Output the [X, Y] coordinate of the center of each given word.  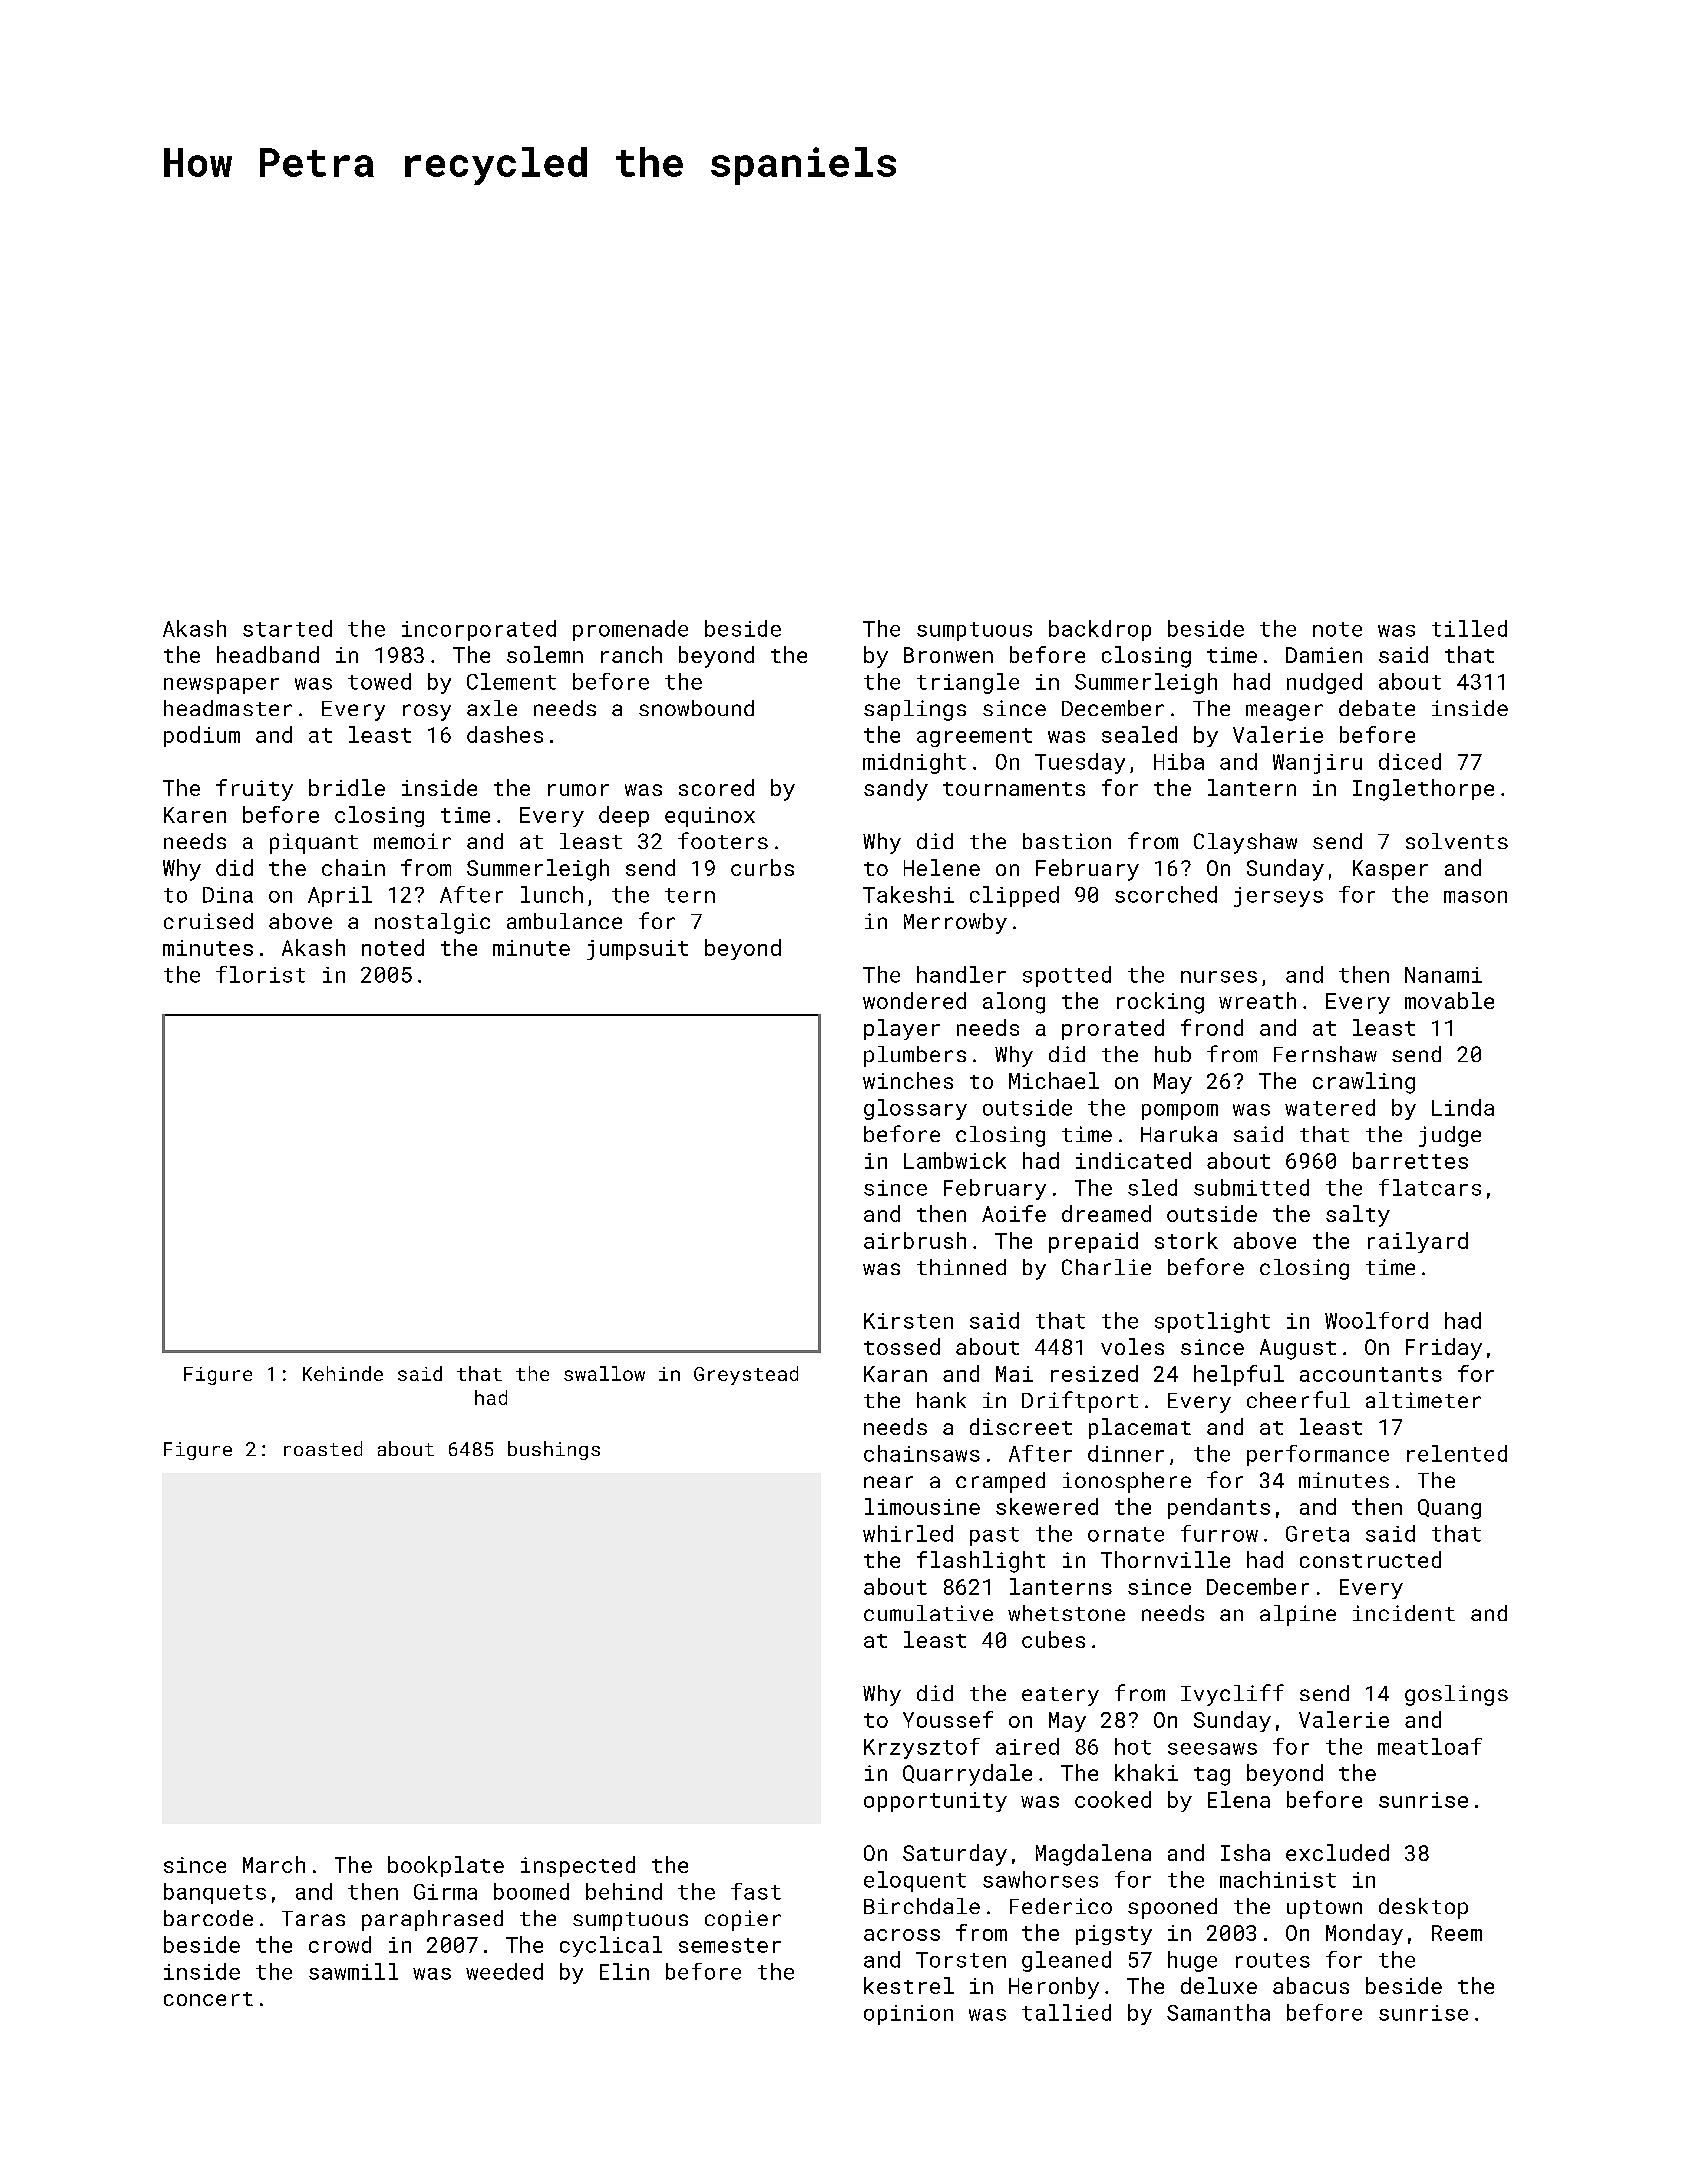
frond [1212, 1027]
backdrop [1100, 630]
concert [208, 1999]
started [287, 628]
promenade [630, 630]
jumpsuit [637, 950]
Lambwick [955, 1160]
